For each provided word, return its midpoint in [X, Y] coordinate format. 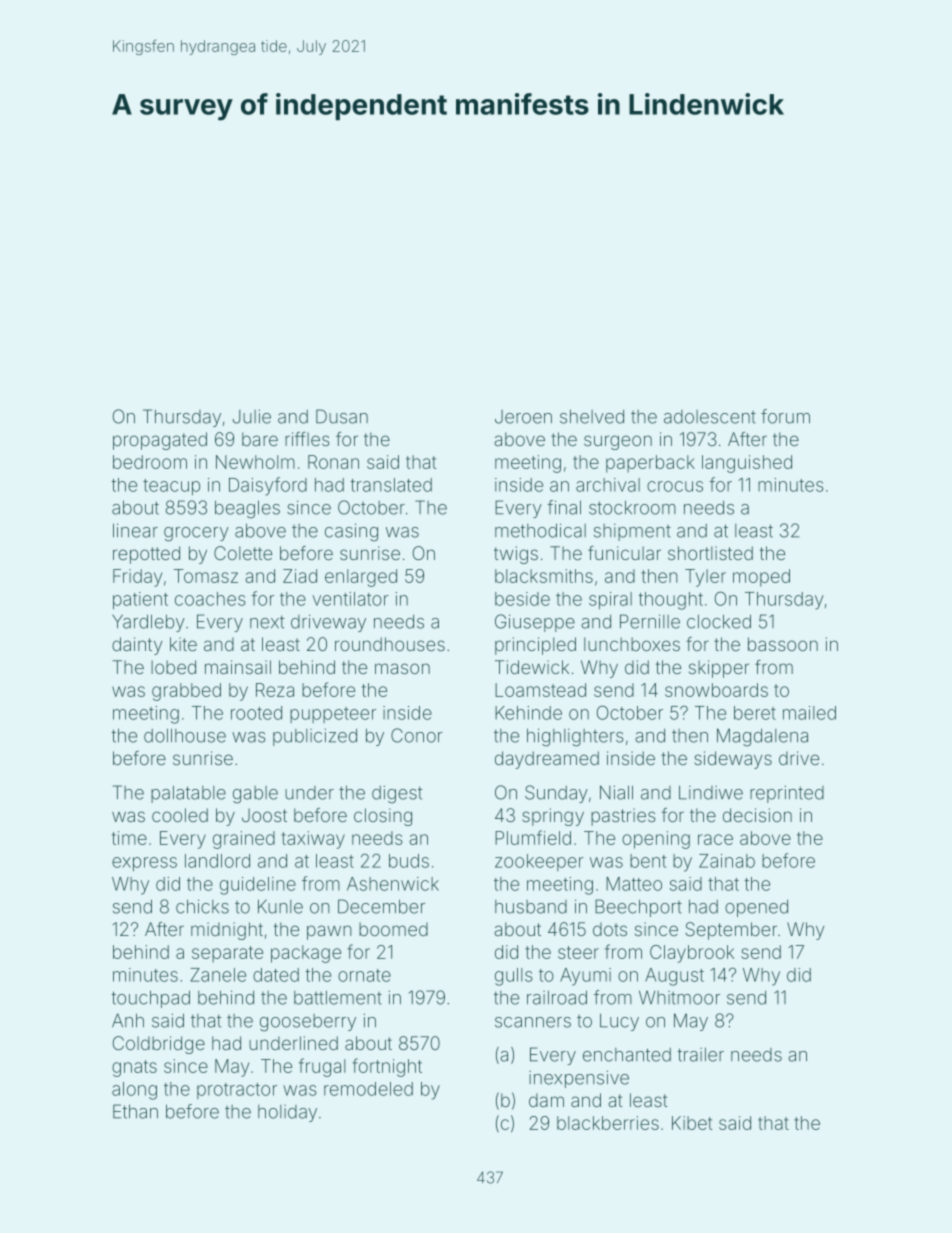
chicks [202, 906]
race [715, 839]
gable [255, 795]
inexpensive [579, 1079]
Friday [137, 578]
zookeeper [539, 862]
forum [785, 416]
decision [757, 815]
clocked [719, 621]
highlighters [575, 737]
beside [522, 599]
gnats [134, 1068]
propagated [160, 441]
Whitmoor [679, 998]
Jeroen [523, 417]
